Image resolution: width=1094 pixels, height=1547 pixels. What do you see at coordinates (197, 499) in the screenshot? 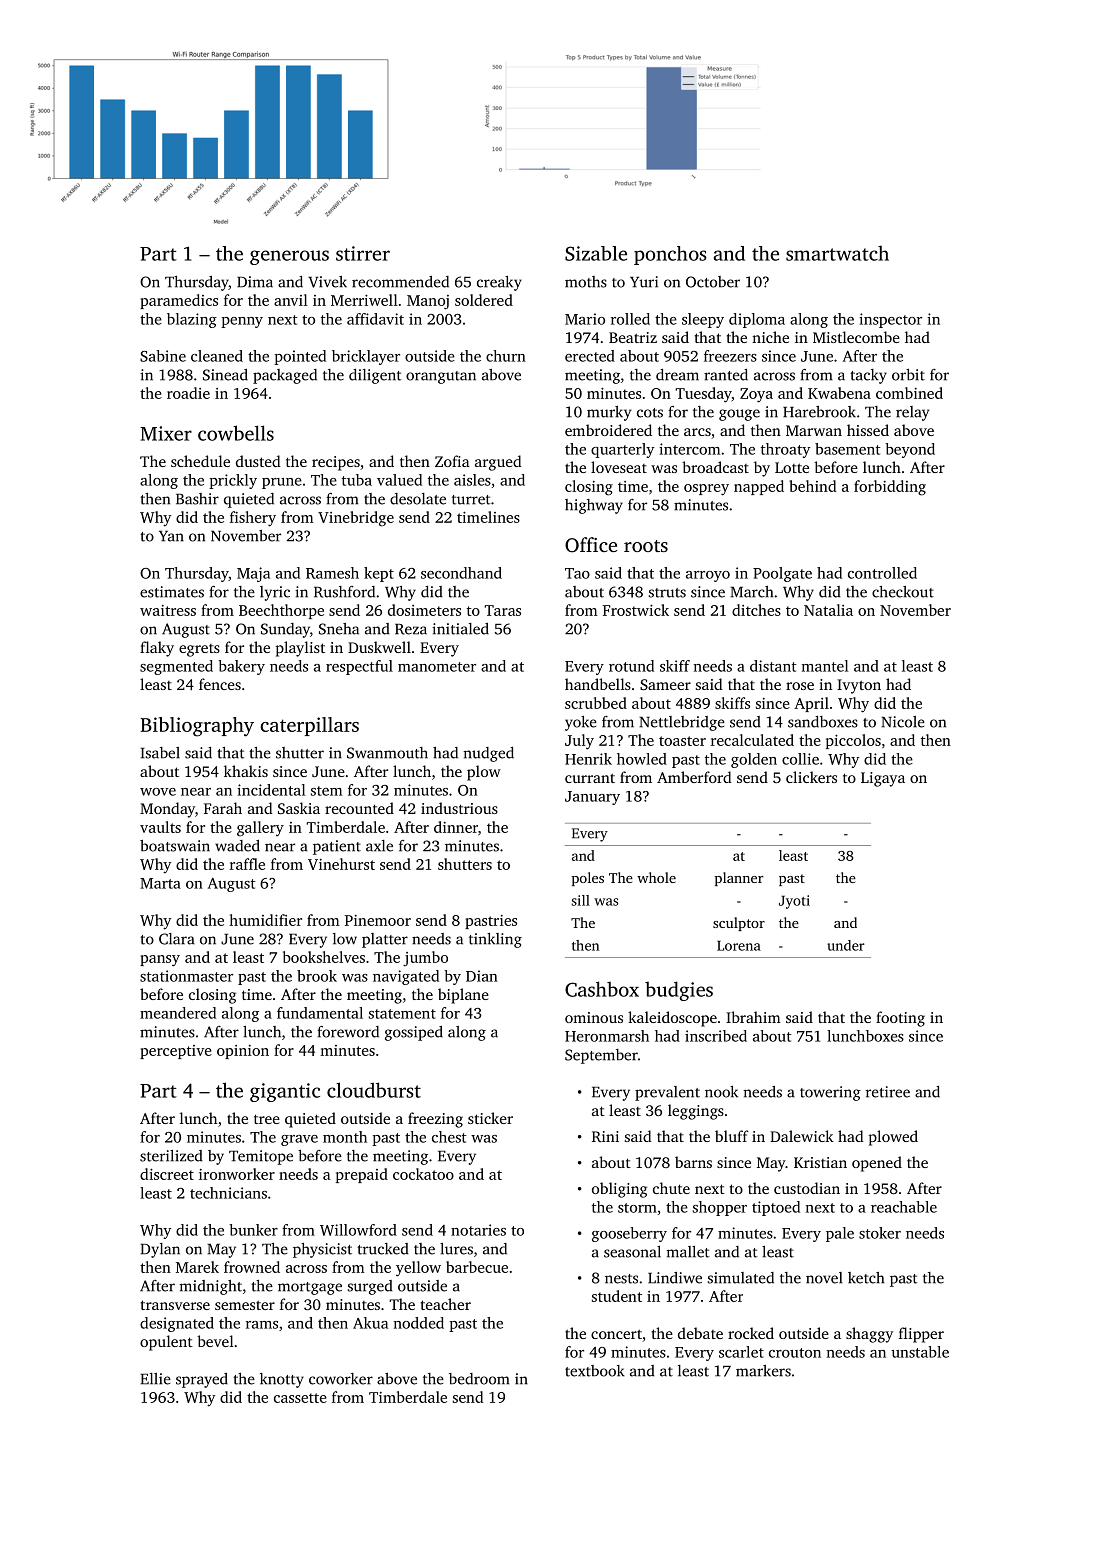
I see `Bashir` at bounding box center [197, 499].
